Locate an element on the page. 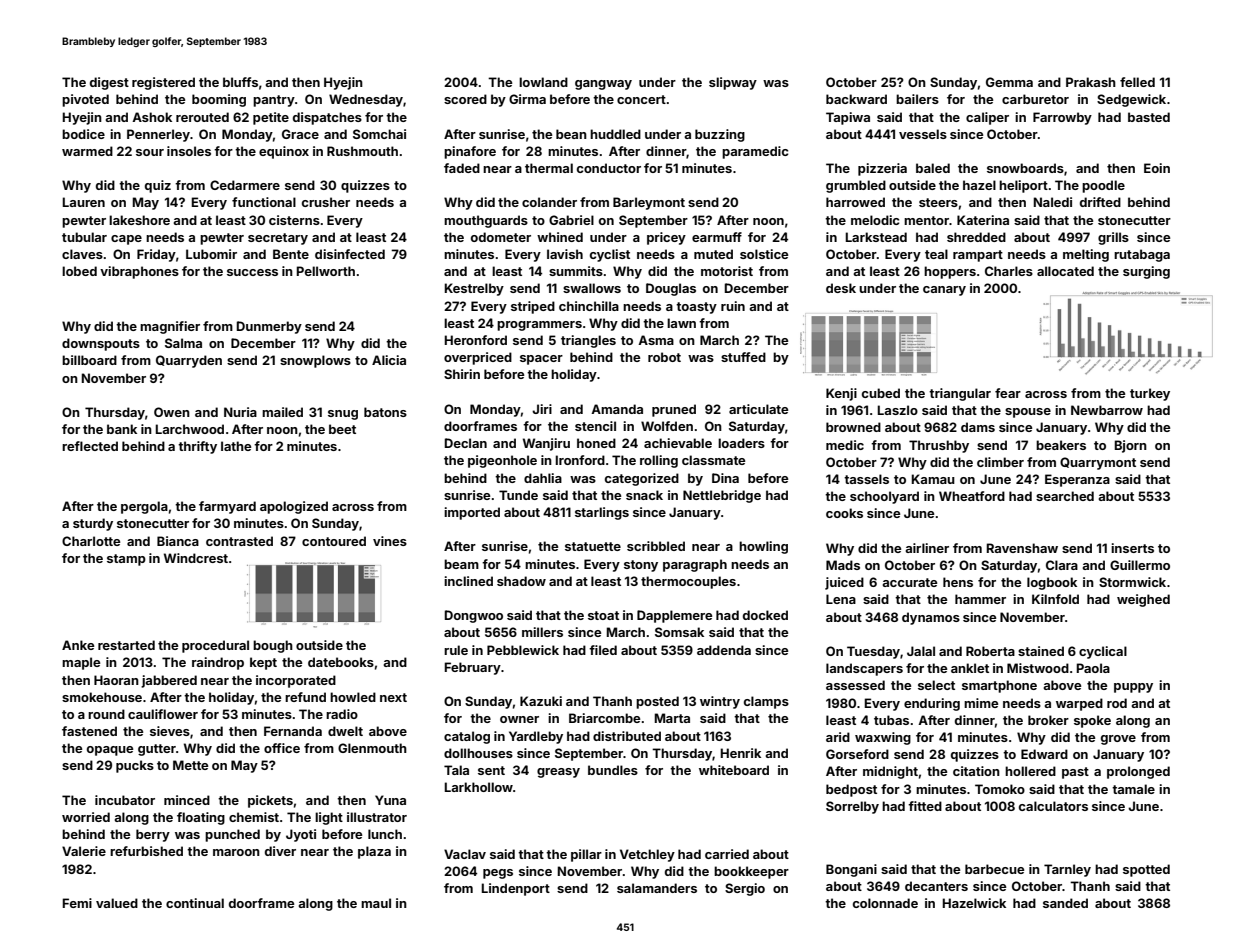 The height and width of the image is (952, 1233). billboard is located at coordinates (89, 360).
